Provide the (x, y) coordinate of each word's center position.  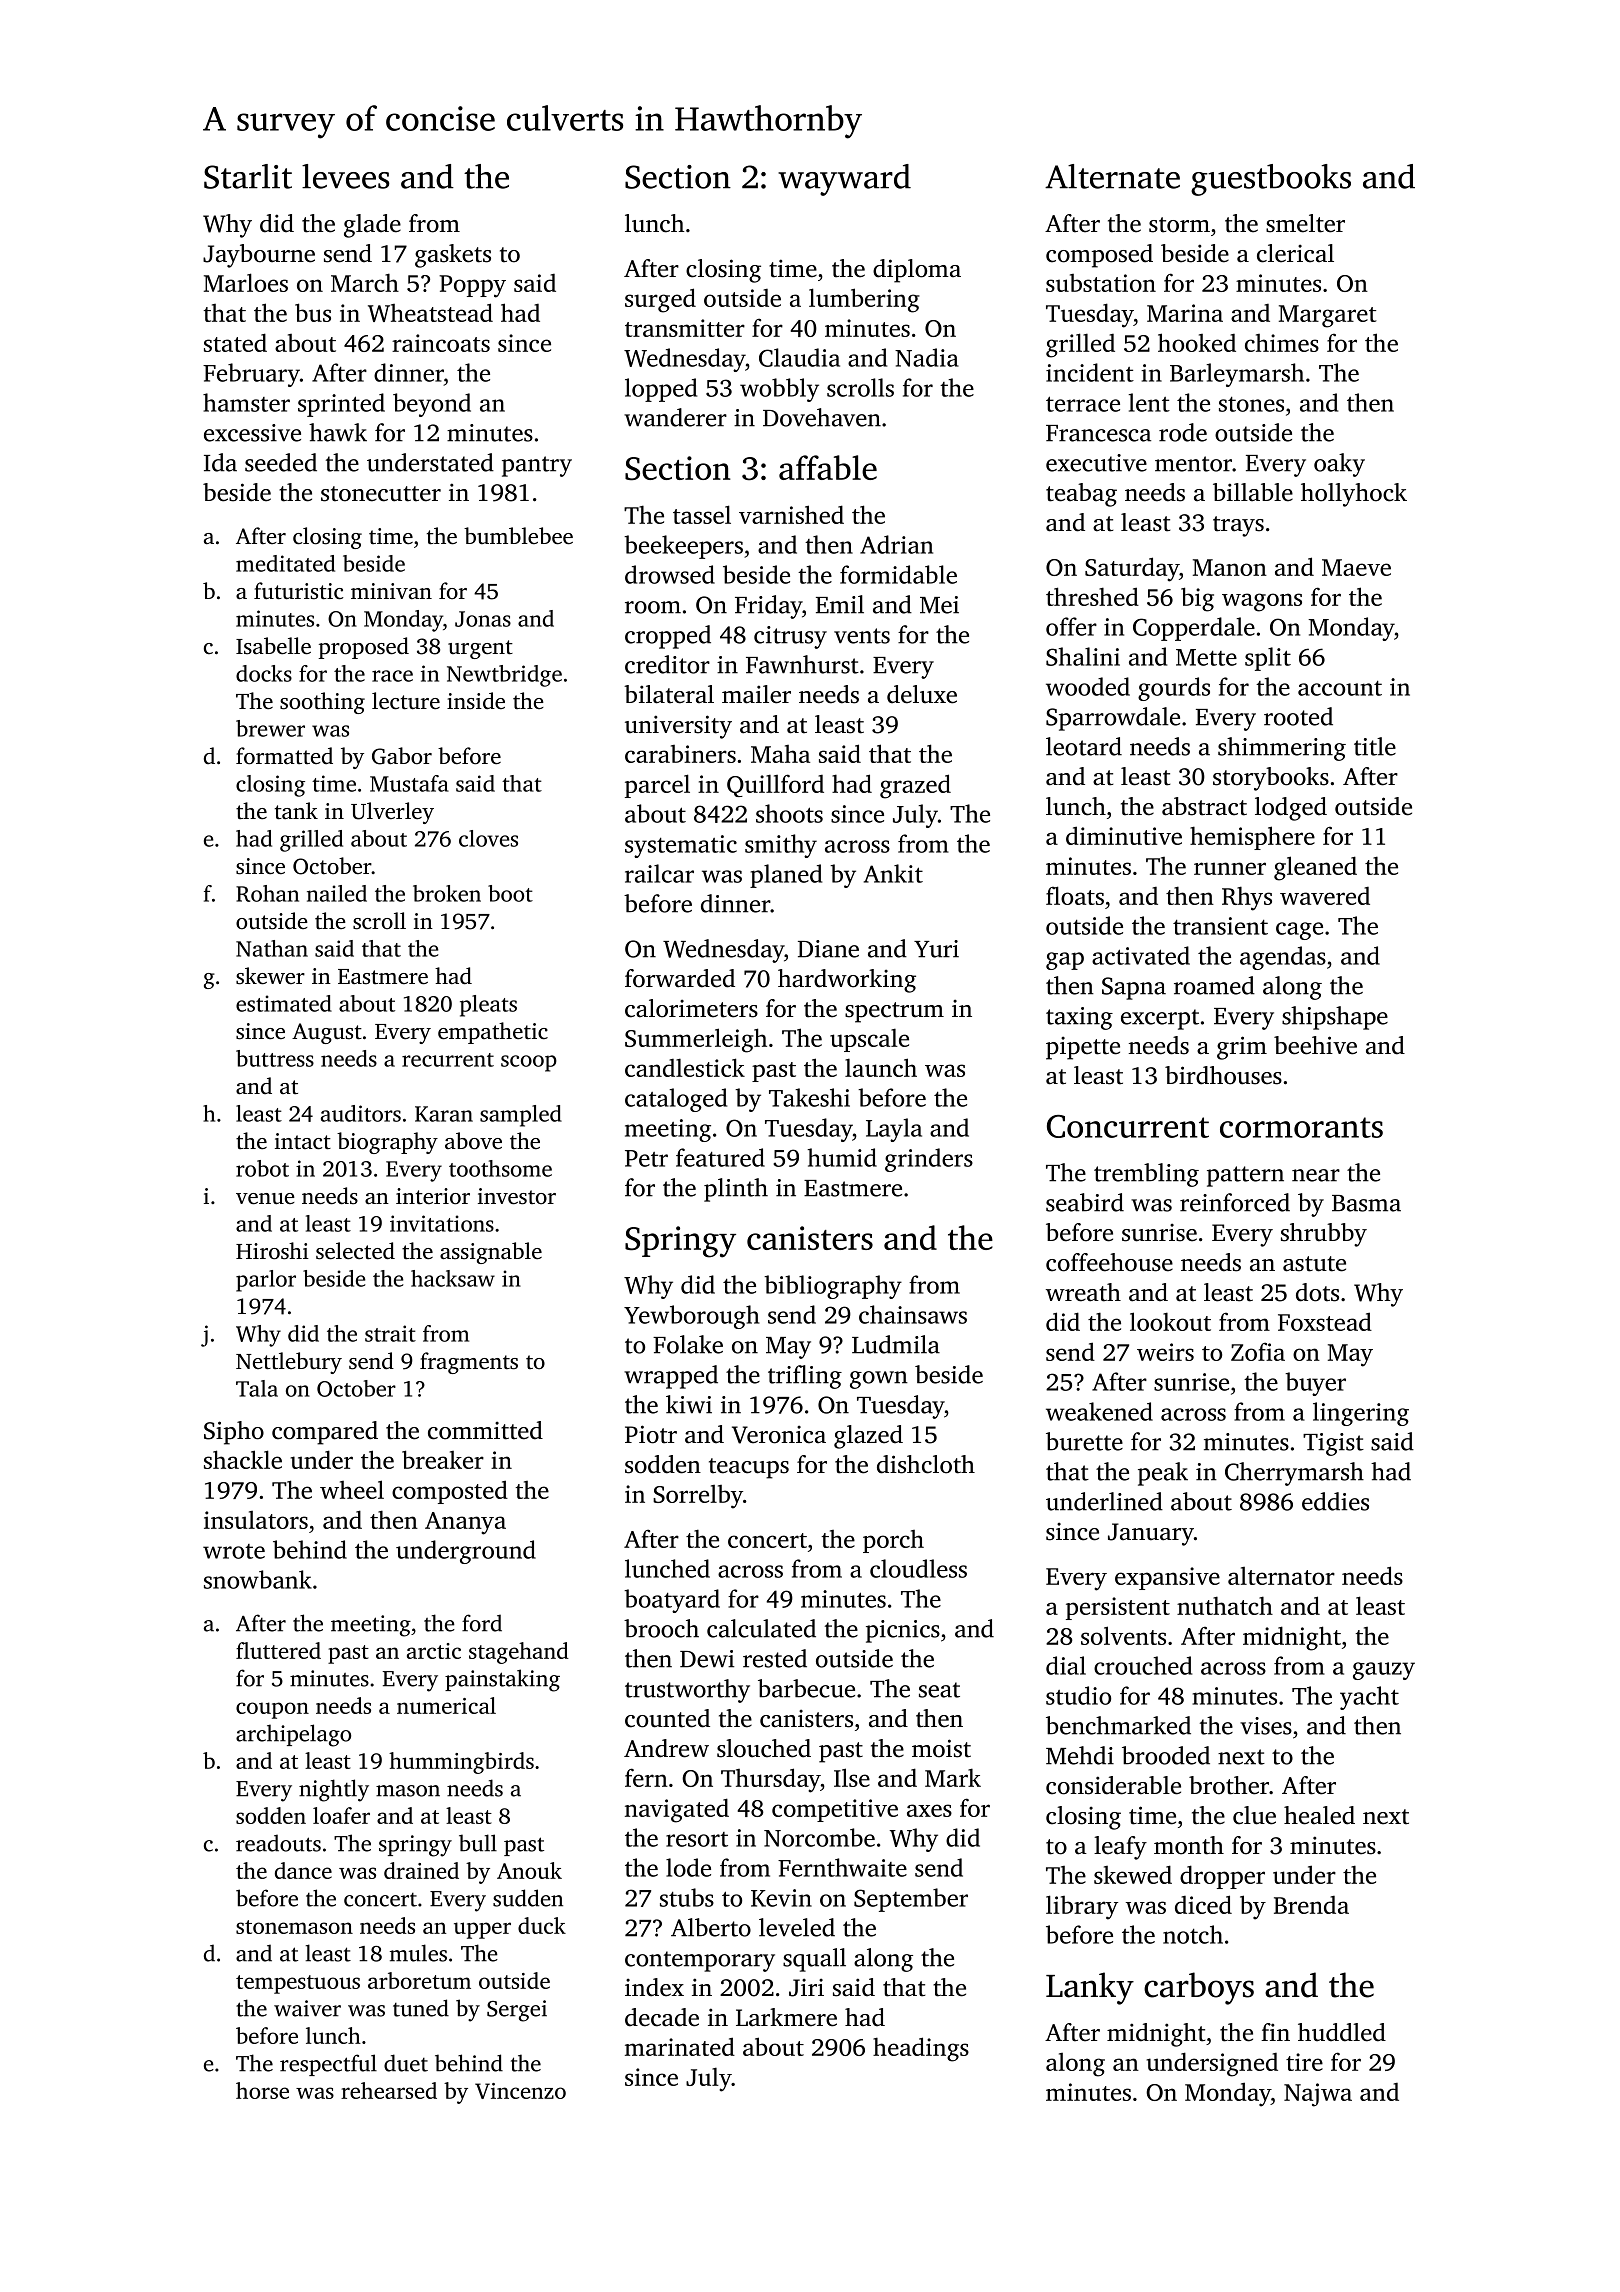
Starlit (248, 176)
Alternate (1112, 176)
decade (662, 2017)
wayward (844, 180)
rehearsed (389, 2090)
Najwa (1318, 2095)
